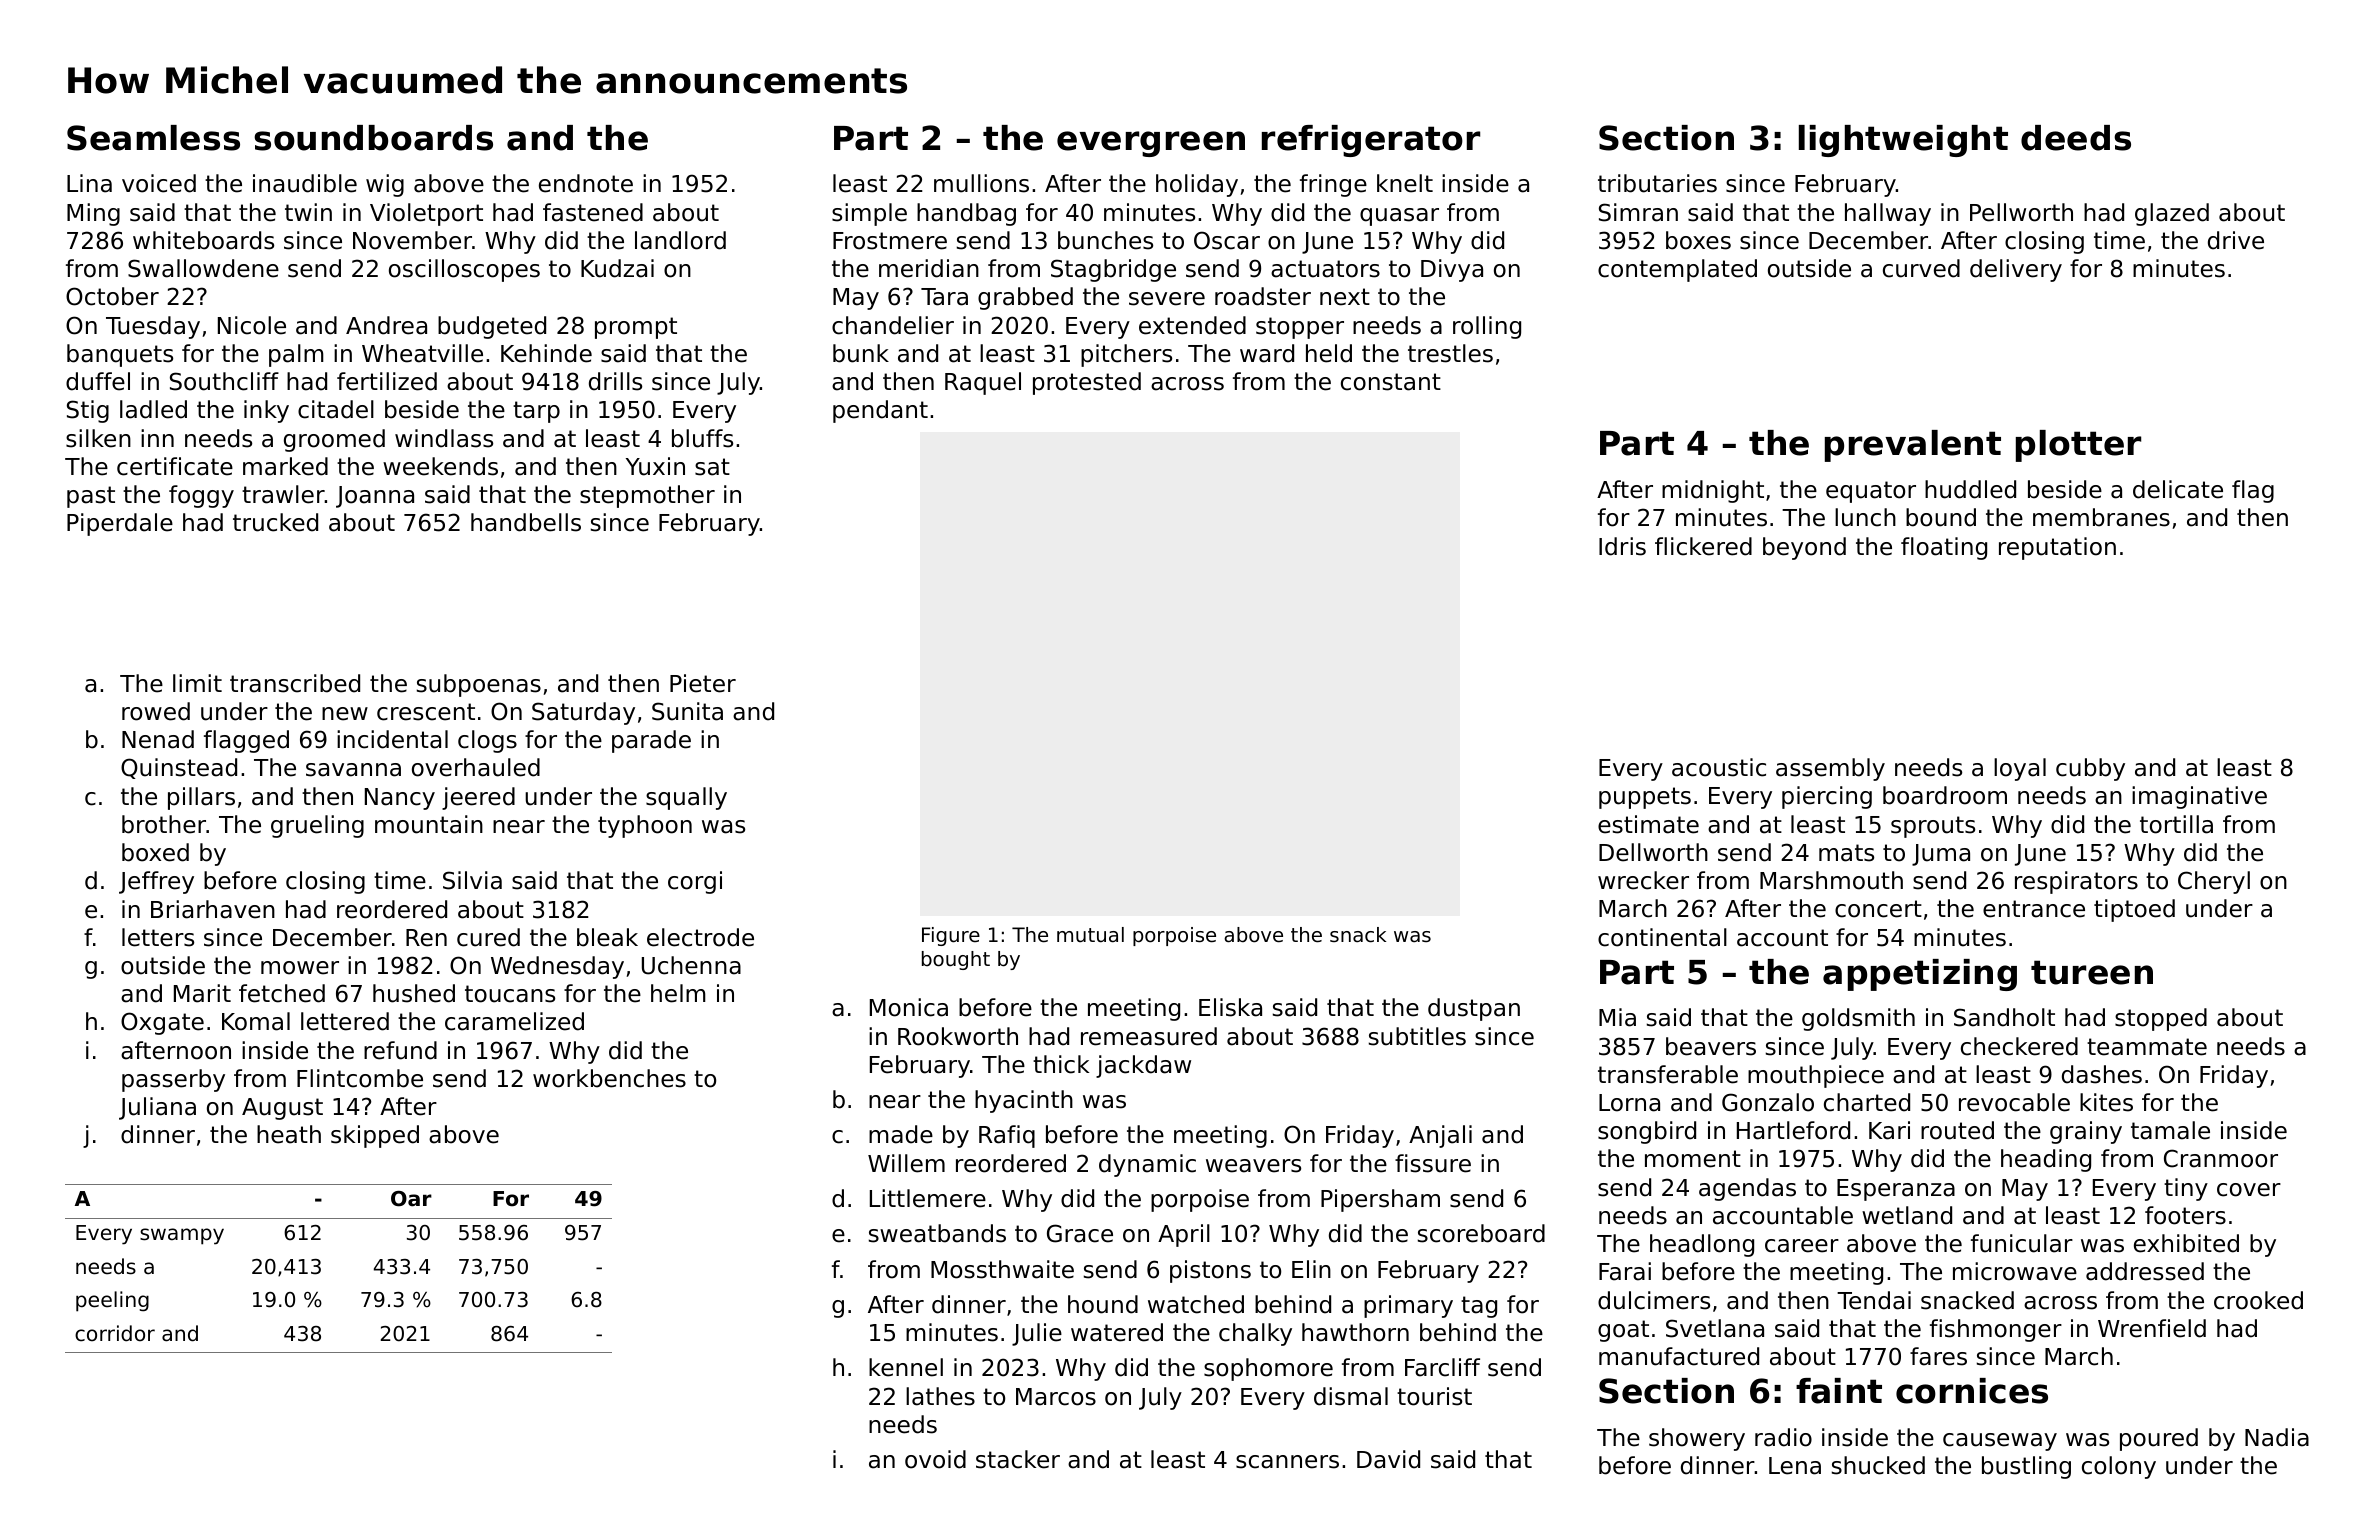 The width and height of the document is (2380, 1540). Describe the element at coordinates (2159, 1439) in the document. I see `poured` at that location.
